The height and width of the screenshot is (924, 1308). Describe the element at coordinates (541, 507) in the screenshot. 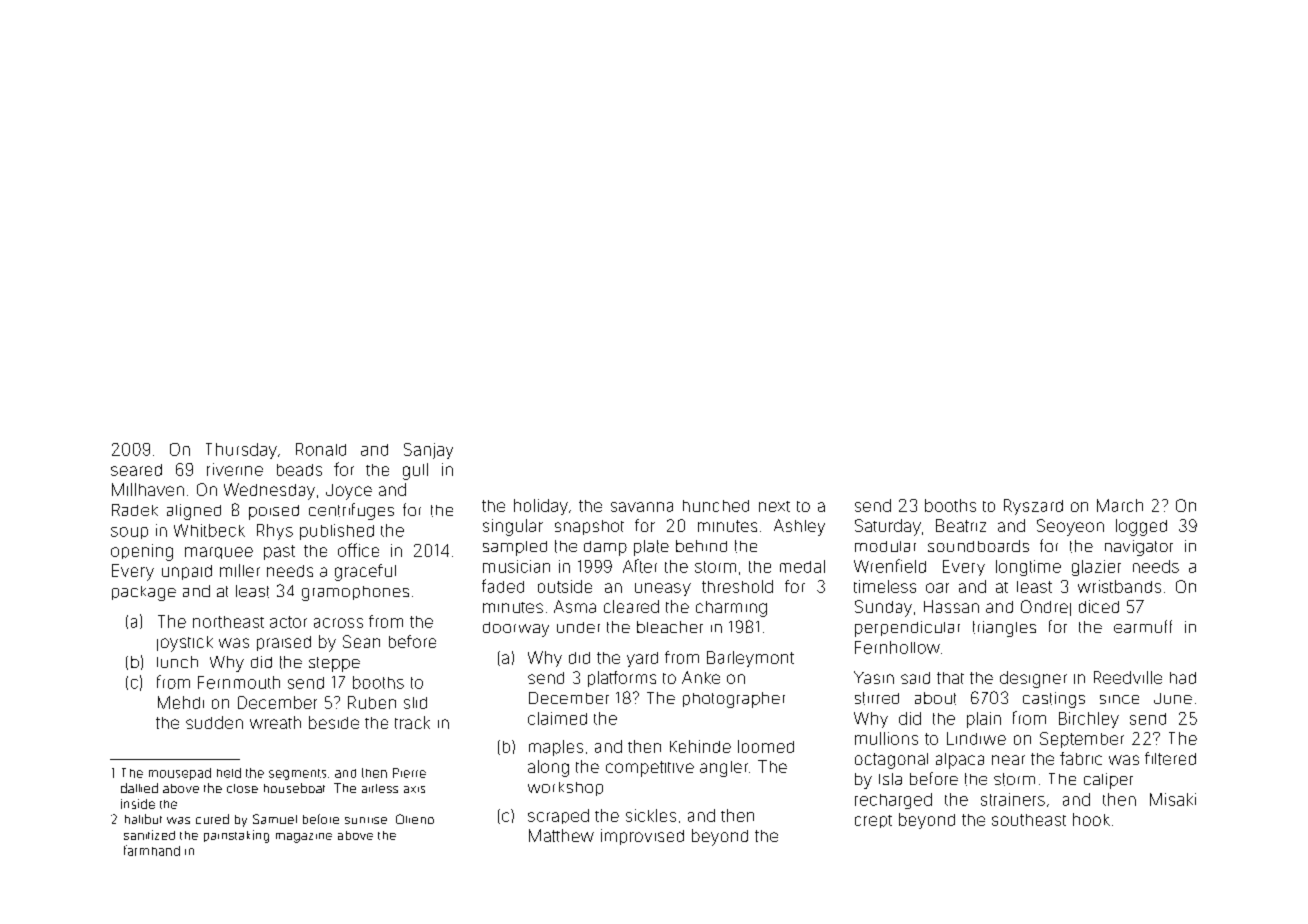

I see `holiday` at that location.
